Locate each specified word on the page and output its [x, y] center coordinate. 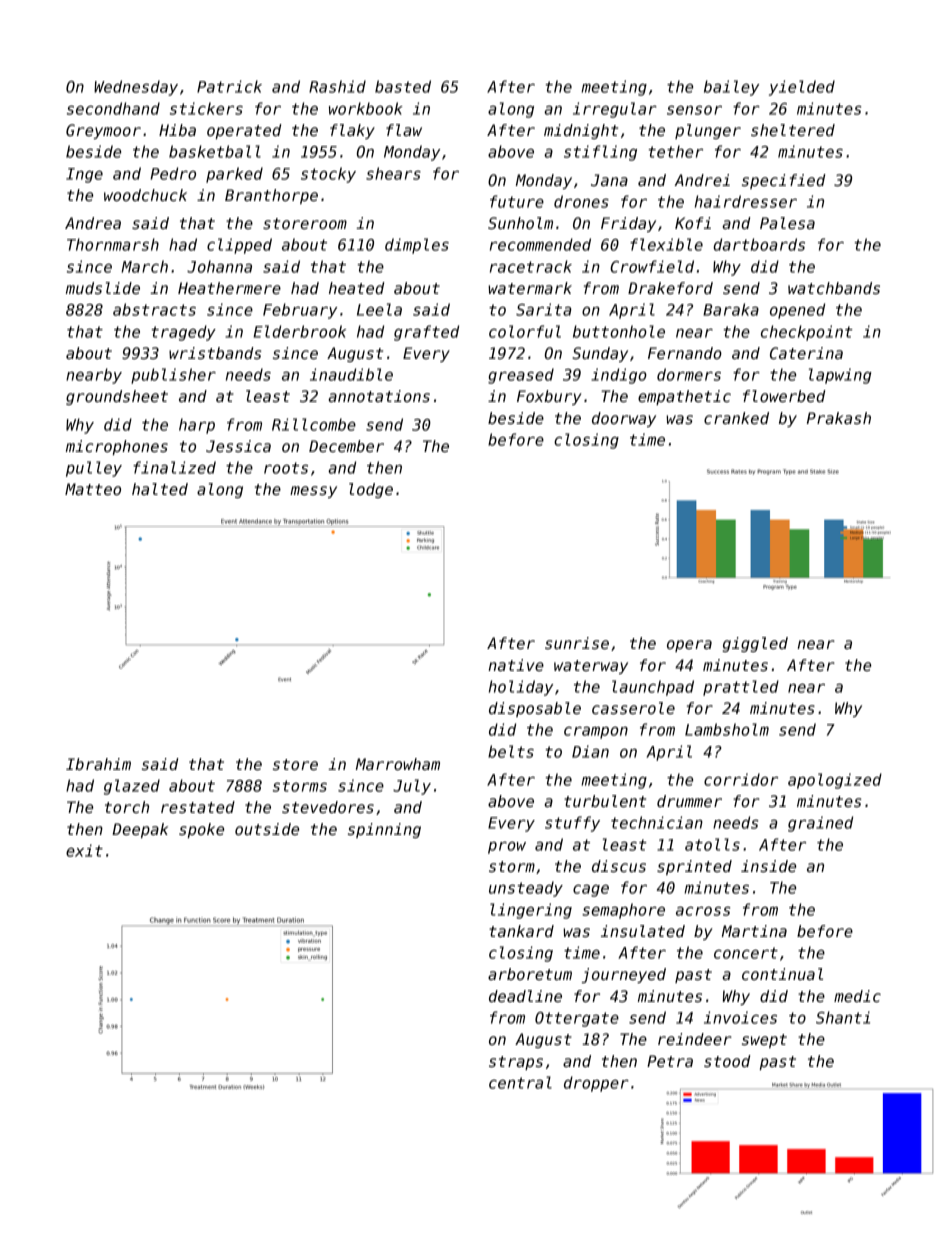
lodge [371, 490]
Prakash [839, 418]
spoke [201, 830]
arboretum [530, 974]
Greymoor [103, 131]
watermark [530, 288]
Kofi [693, 223]
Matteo [93, 489]
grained [820, 824]
